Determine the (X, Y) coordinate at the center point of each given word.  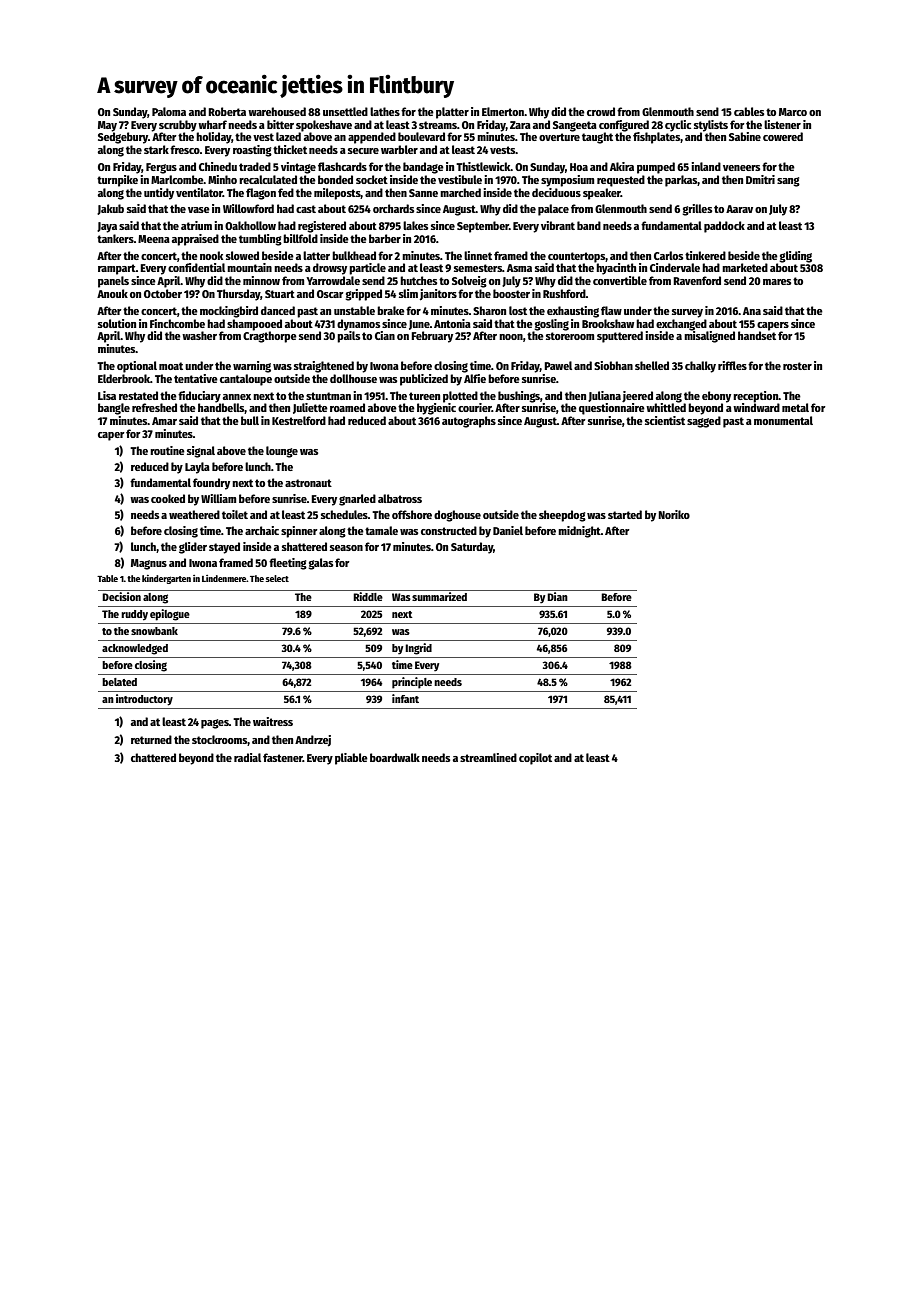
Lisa (107, 395)
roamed (347, 407)
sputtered (620, 337)
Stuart (280, 294)
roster (797, 366)
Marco (793, 112)
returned (151, 739)
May (107, 126)
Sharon (489, 310)
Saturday (472, 548)
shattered (304, 546)
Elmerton (503, 111)
